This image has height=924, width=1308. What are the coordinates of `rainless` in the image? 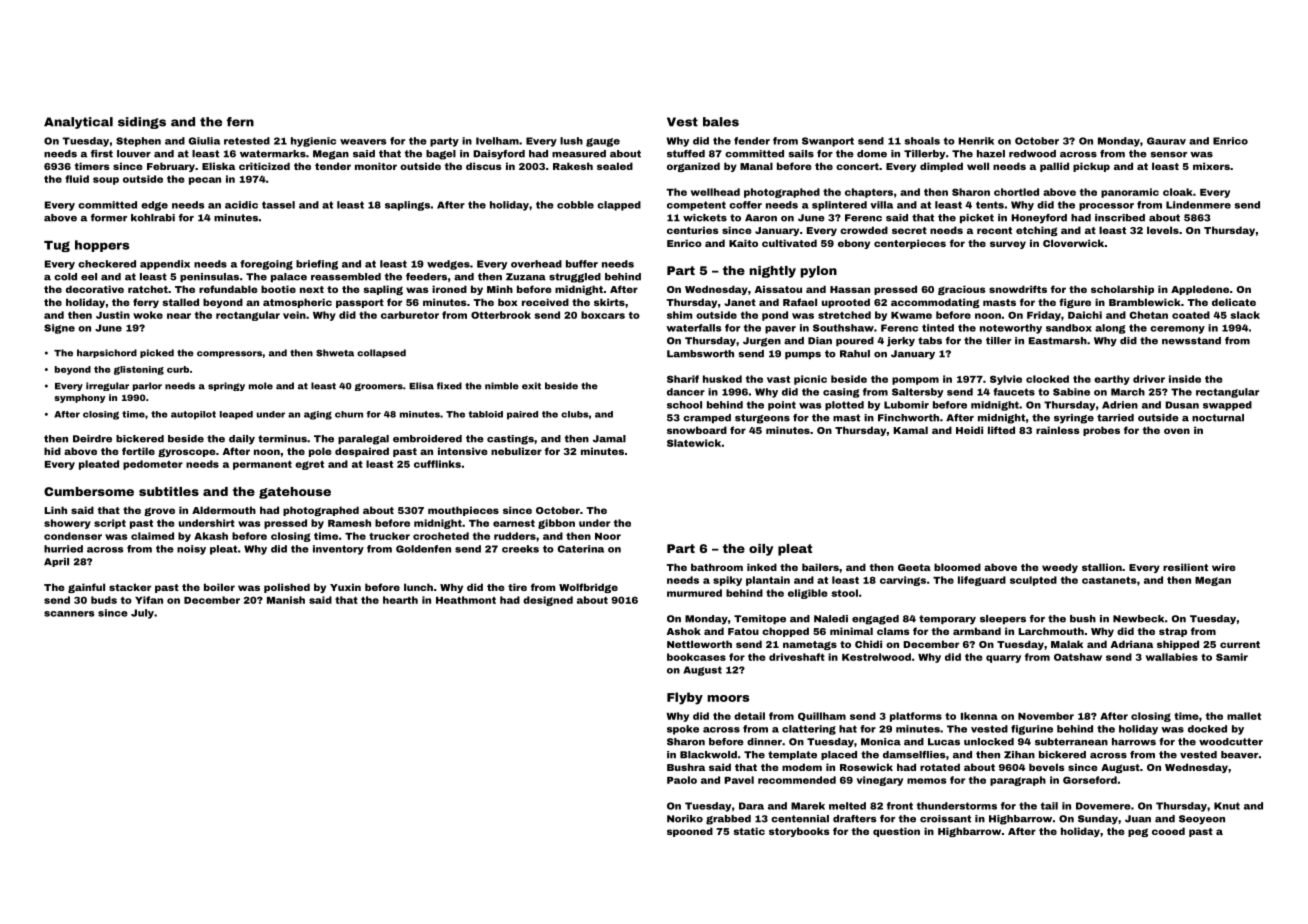 It's located at (1058, 430).
